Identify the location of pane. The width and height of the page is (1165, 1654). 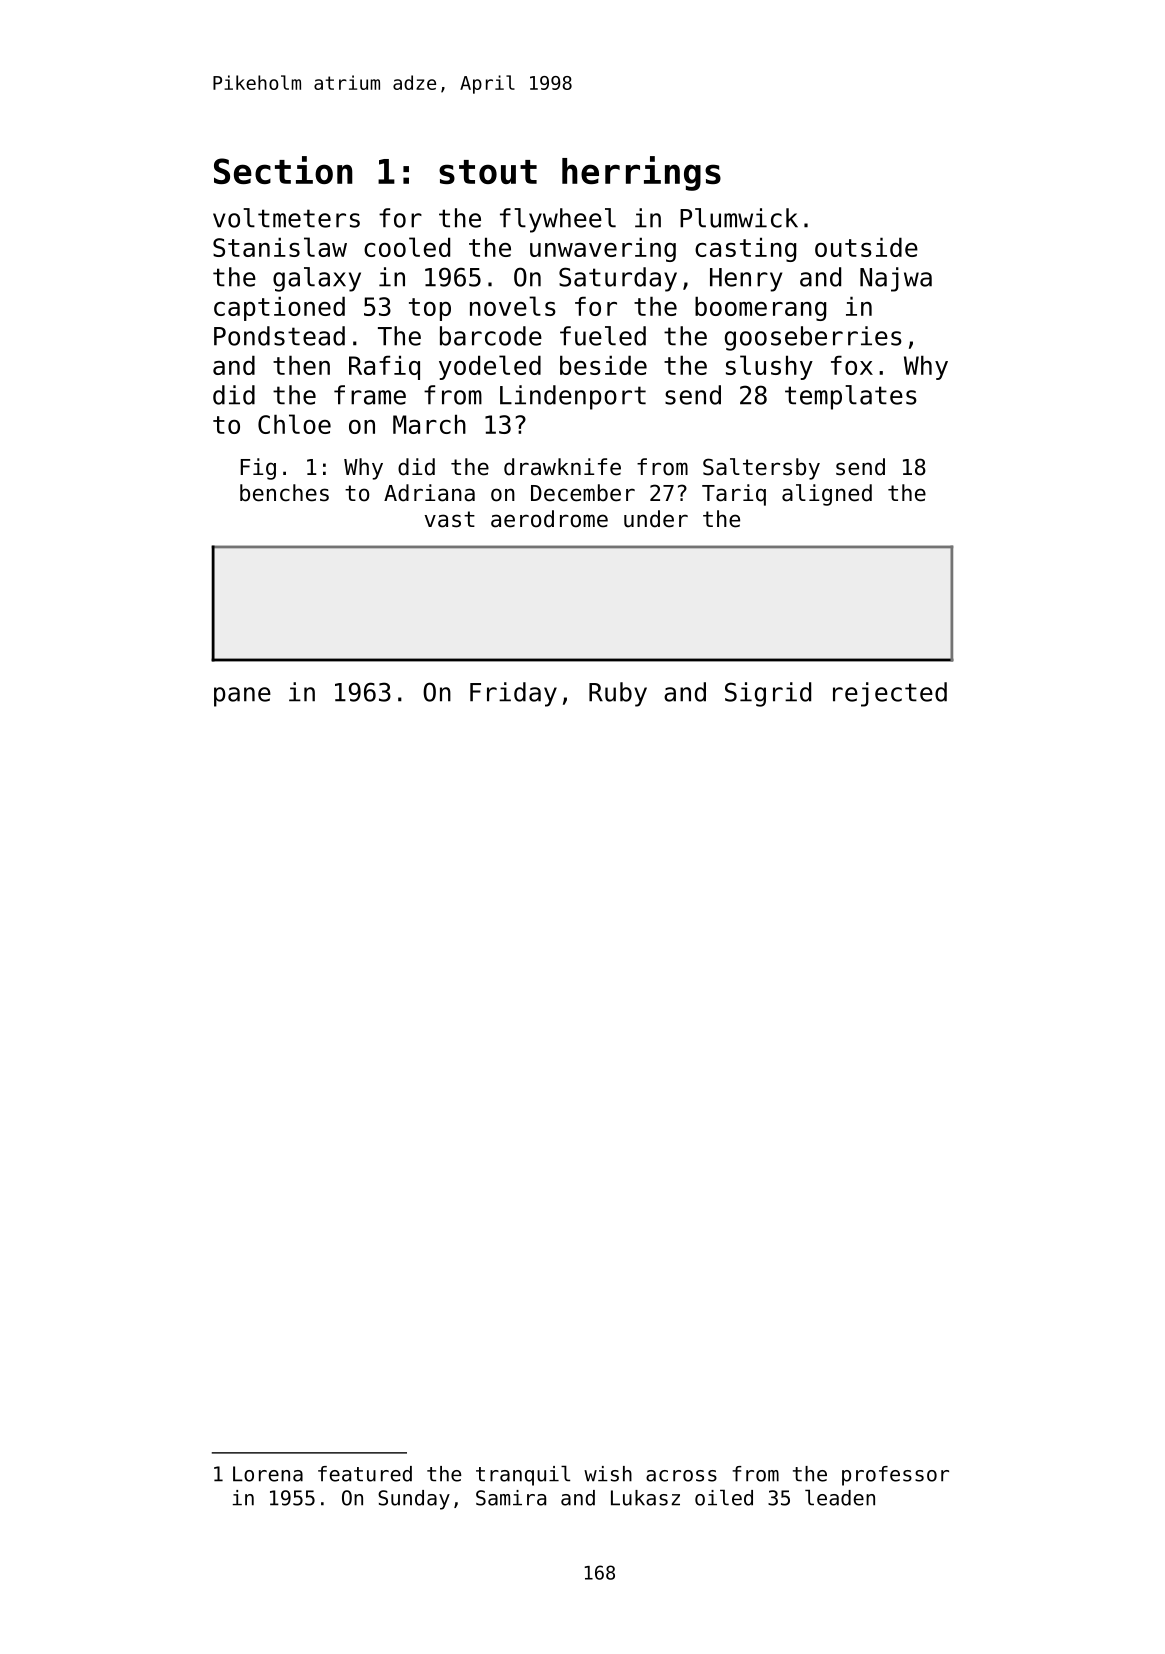
(242, 697).
